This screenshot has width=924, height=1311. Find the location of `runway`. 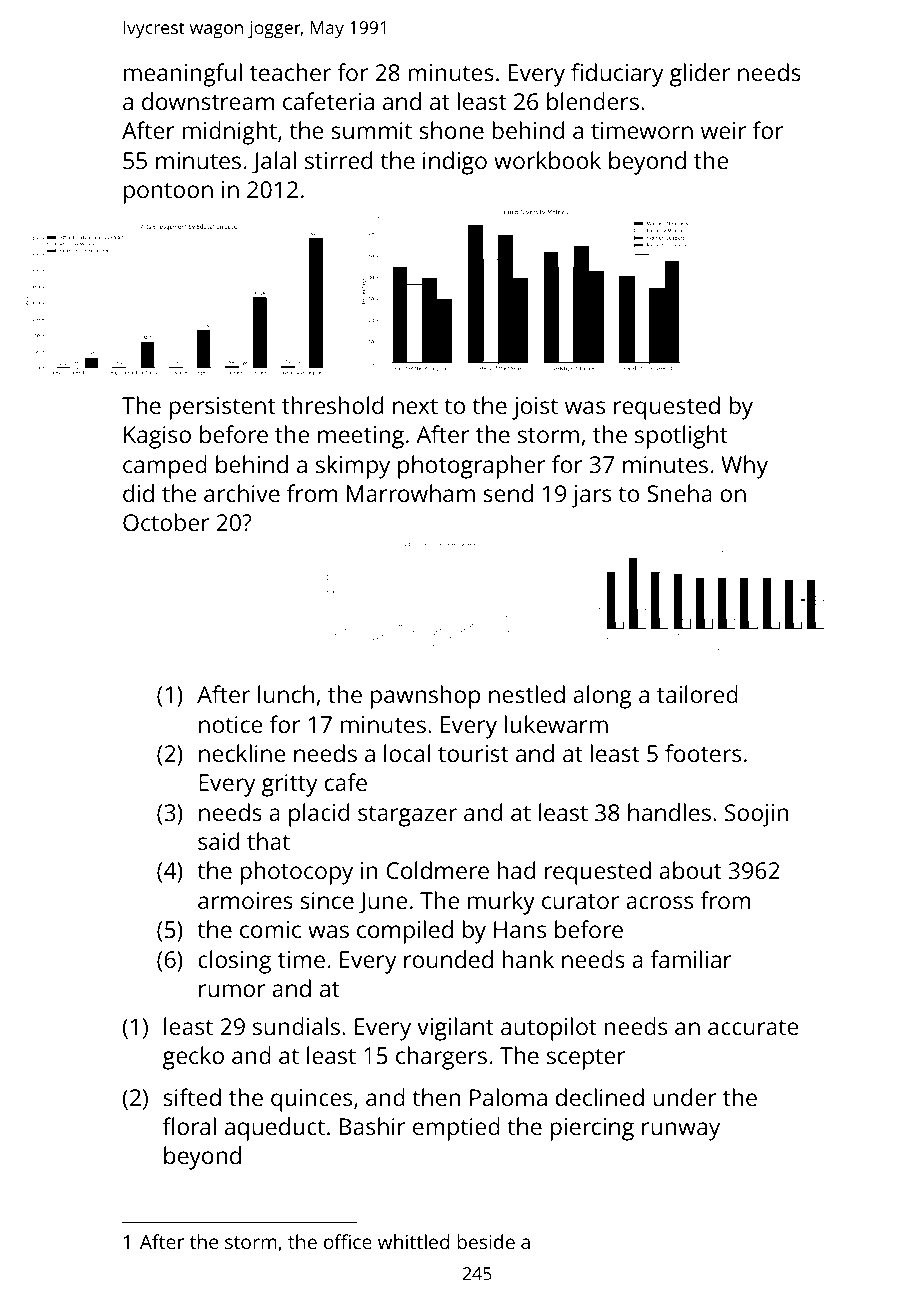

runway is located at coordinates (681, 1131).
